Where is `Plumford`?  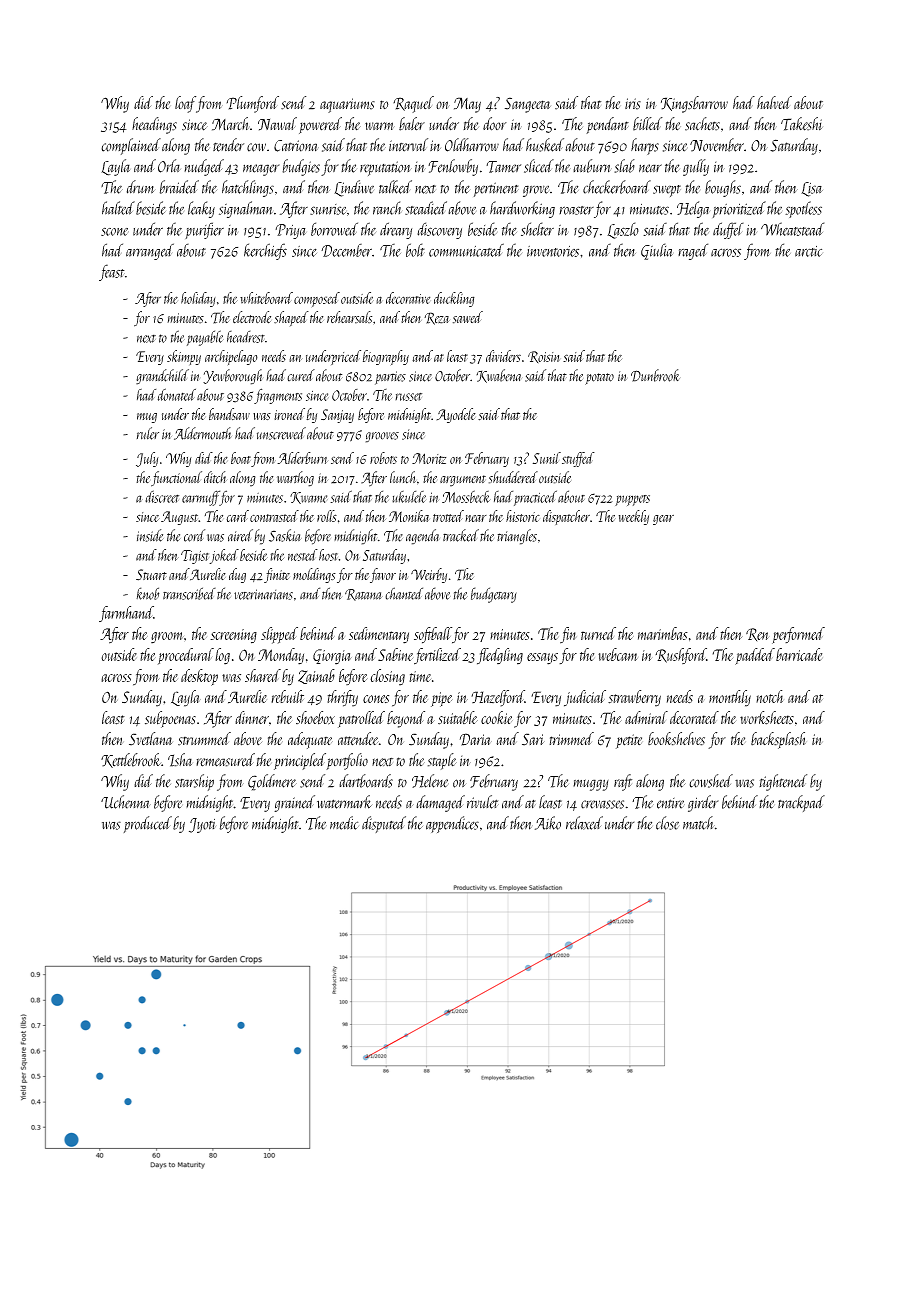
Plumford is located at coordinates (253, 104).
